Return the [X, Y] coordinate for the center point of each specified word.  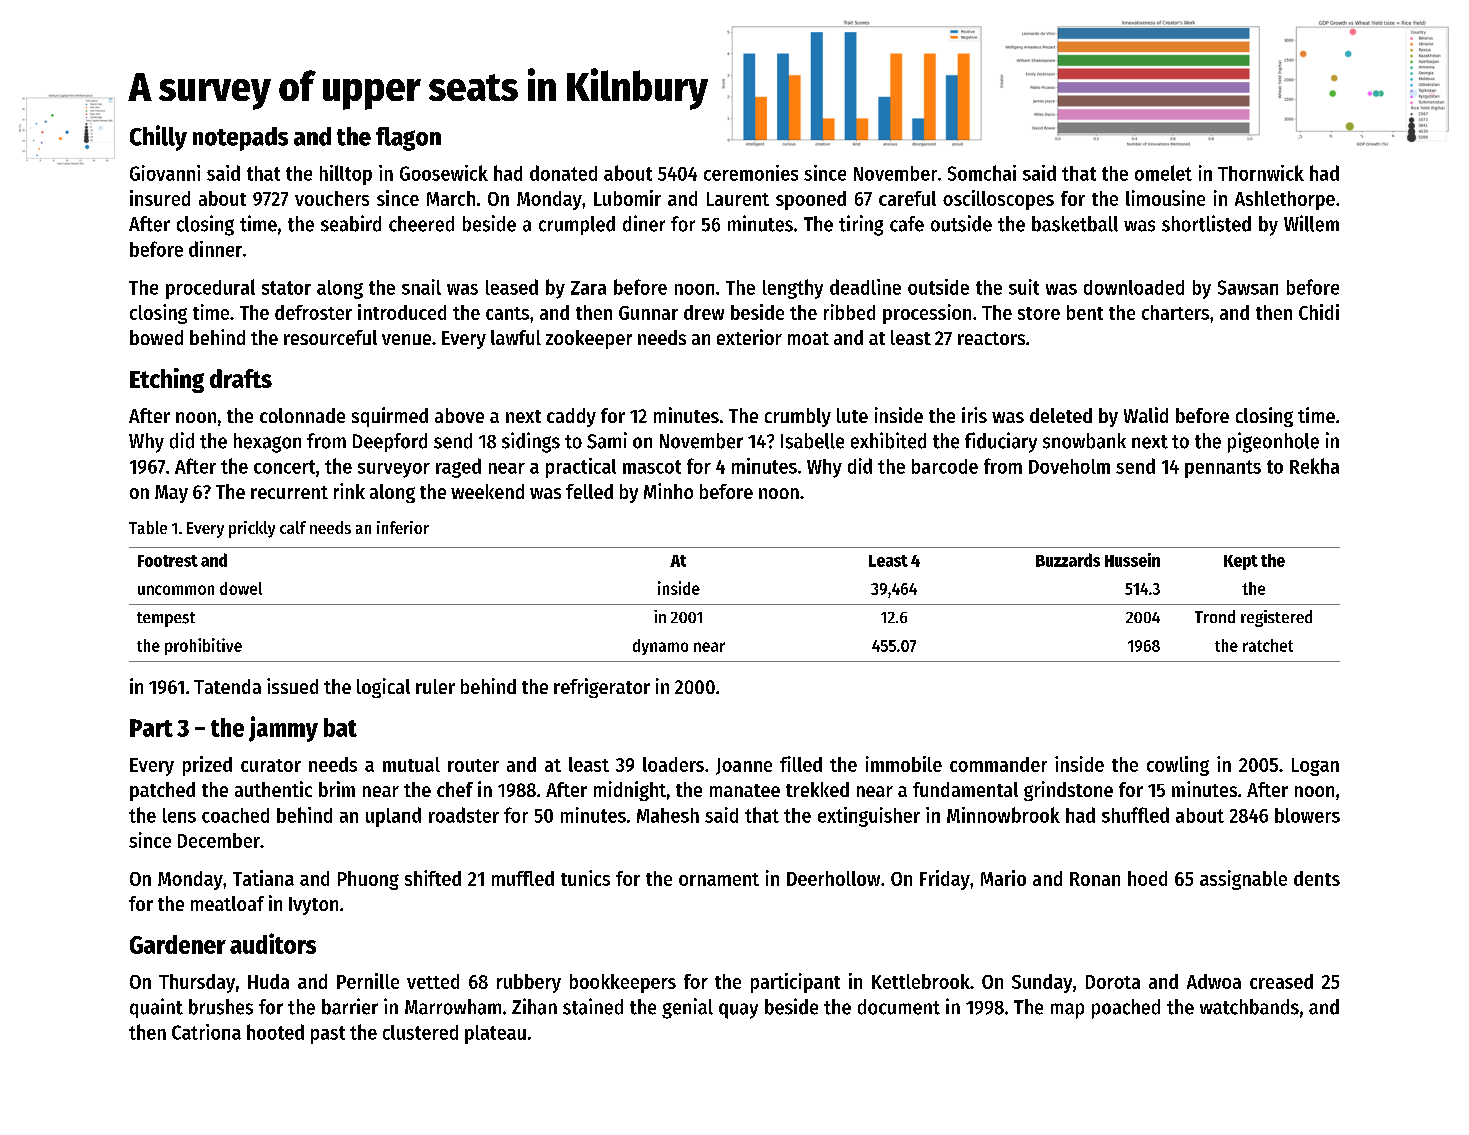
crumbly [798, 417]
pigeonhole [1273, 442]
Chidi [1319, 312]
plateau [495, 1034]
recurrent [289, 492]
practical [581, 468]
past [328, 1035]
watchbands [1249, 1007]
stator [286, 288]
